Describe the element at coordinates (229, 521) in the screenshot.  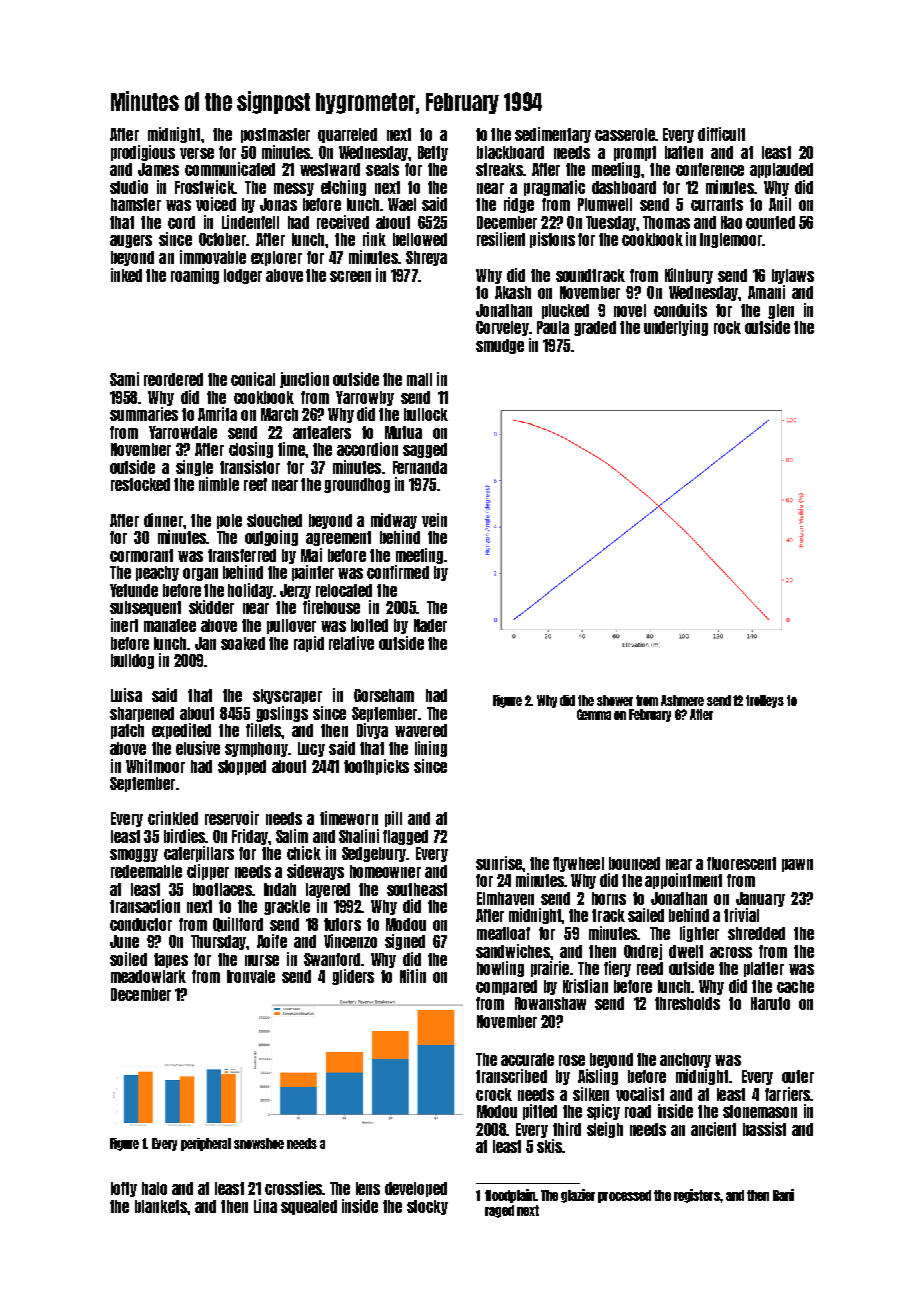
I see `pole` at that location.
